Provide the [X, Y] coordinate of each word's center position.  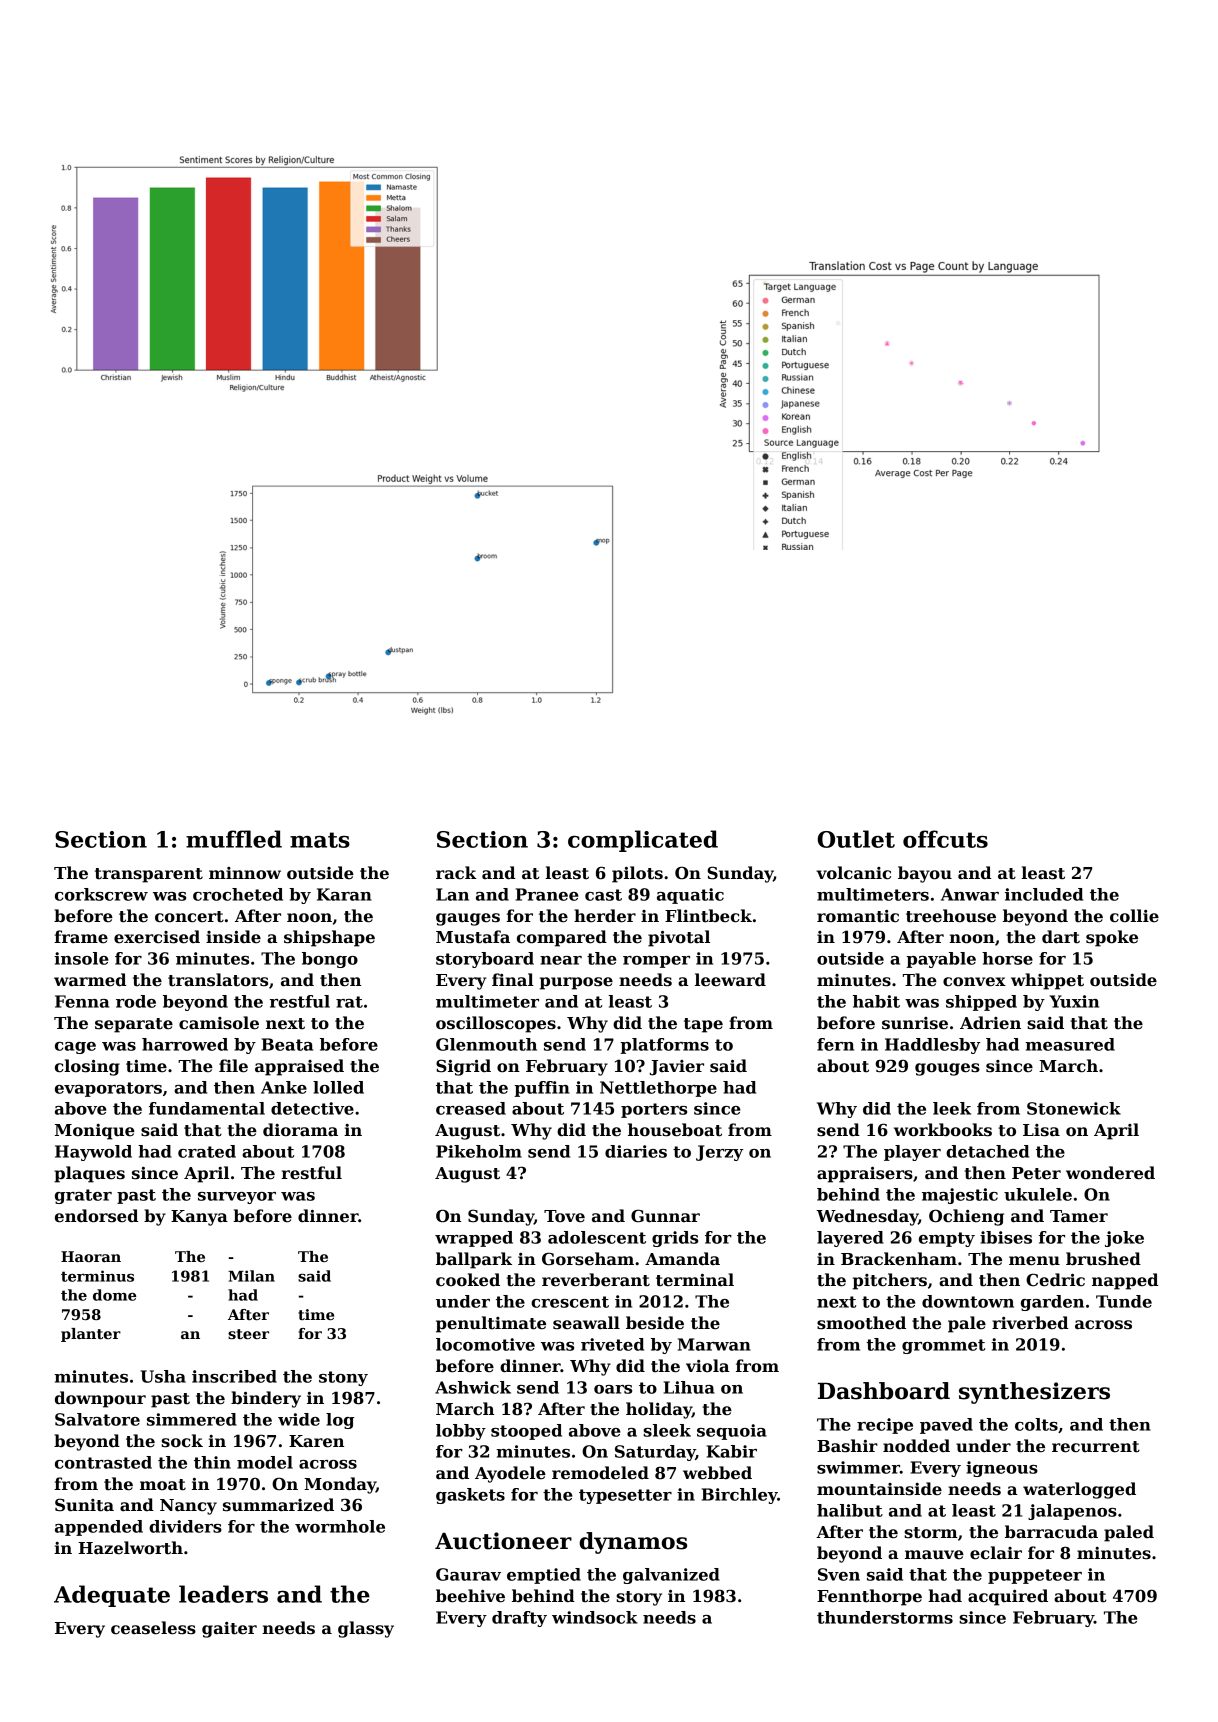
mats [320, 840]
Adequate [112, 1596]
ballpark [474, 1260]
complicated [643, 841]
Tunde [1124, 1301]
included [1044, 894]
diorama [300, 1130]
